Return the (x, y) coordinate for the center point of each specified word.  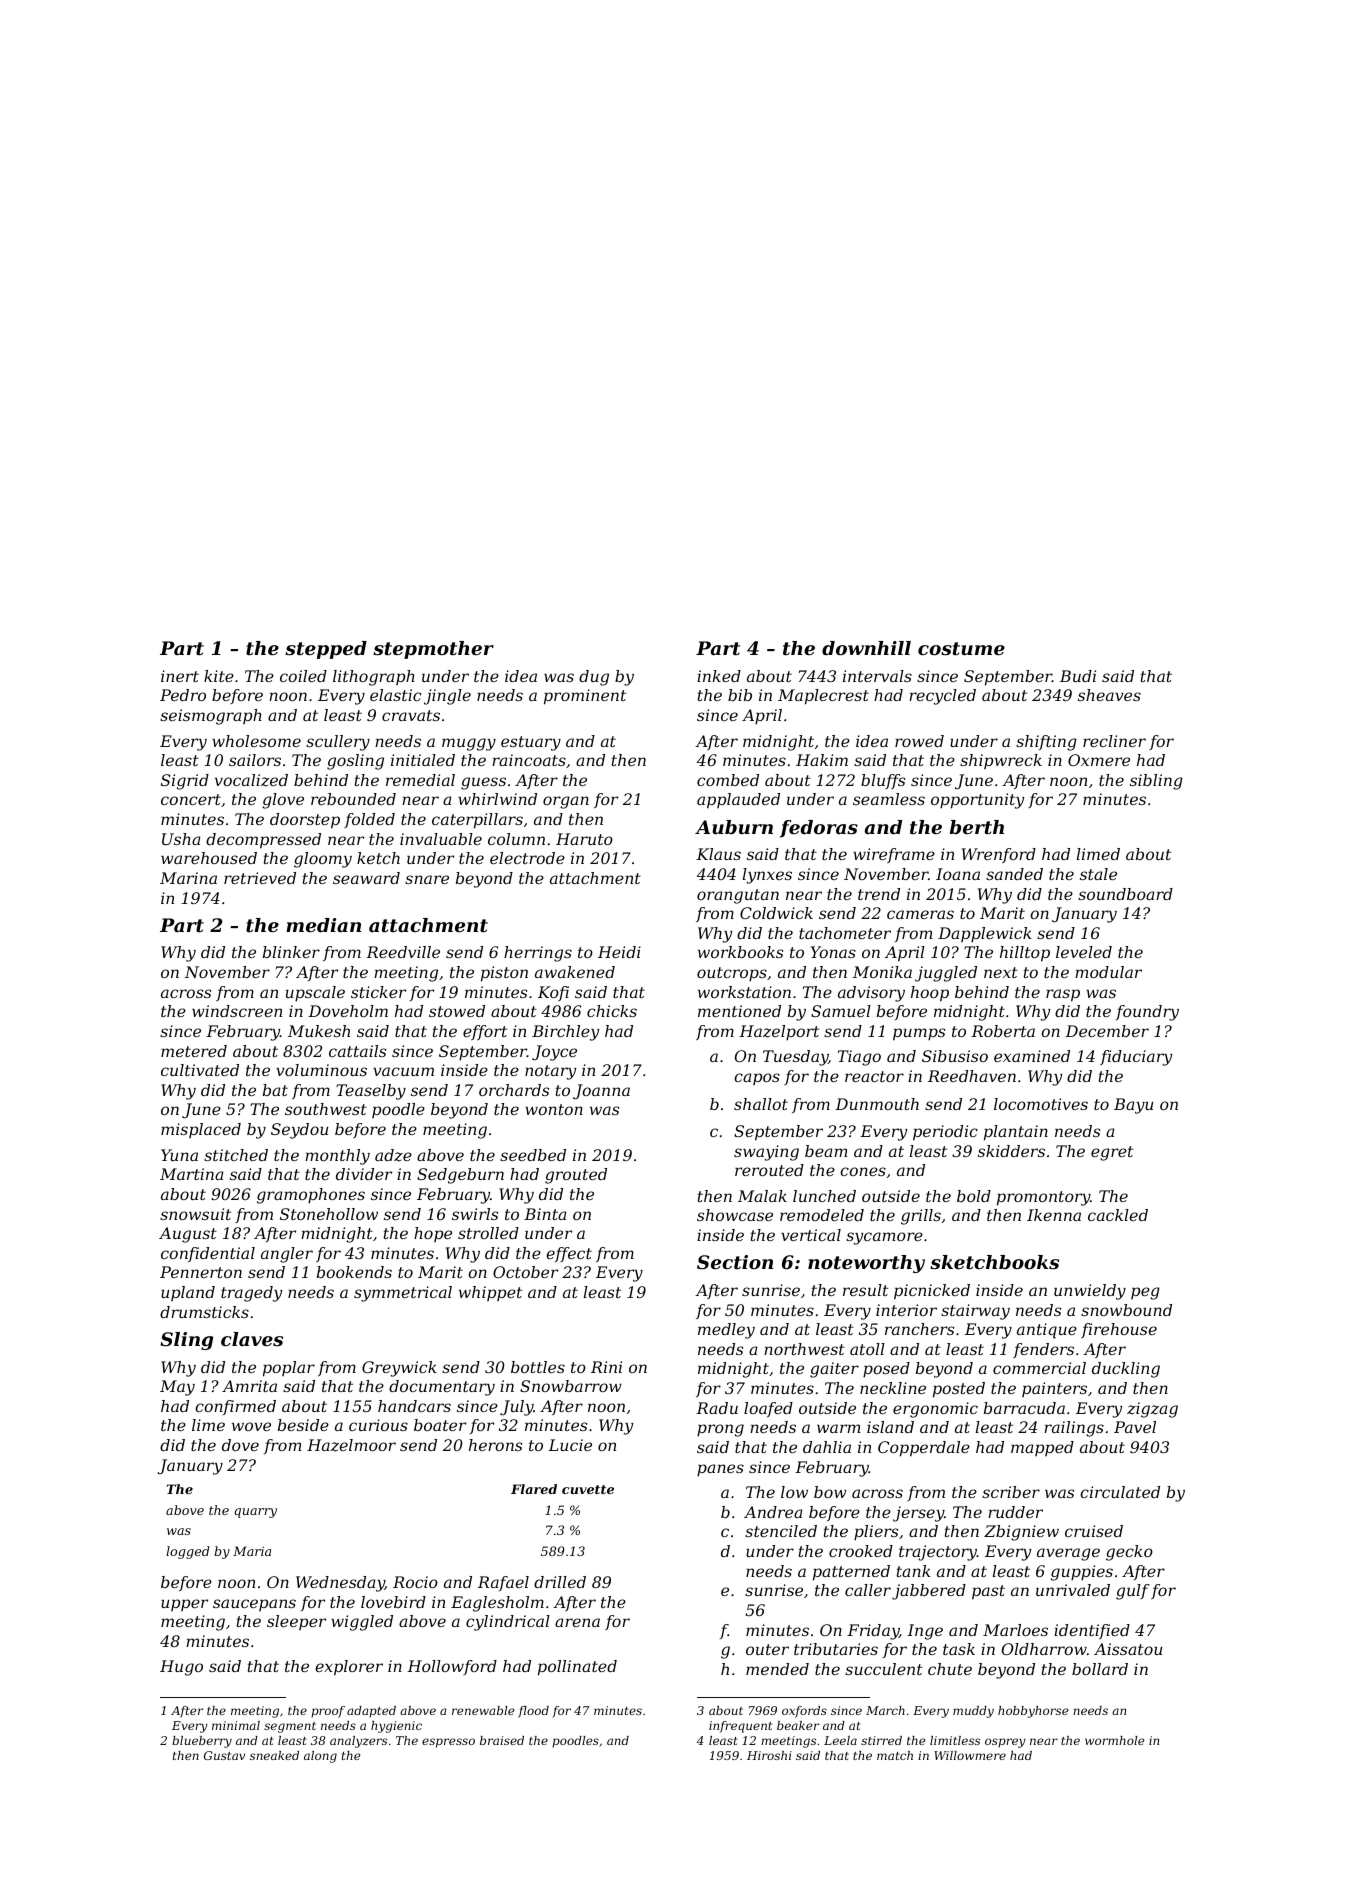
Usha (181, 839)
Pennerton (201, 1272)
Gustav (224, 1755)
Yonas (833, 952)
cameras (920, 914)
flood (533, 1712)
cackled (1118, 1215)
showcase (735, 1215)
